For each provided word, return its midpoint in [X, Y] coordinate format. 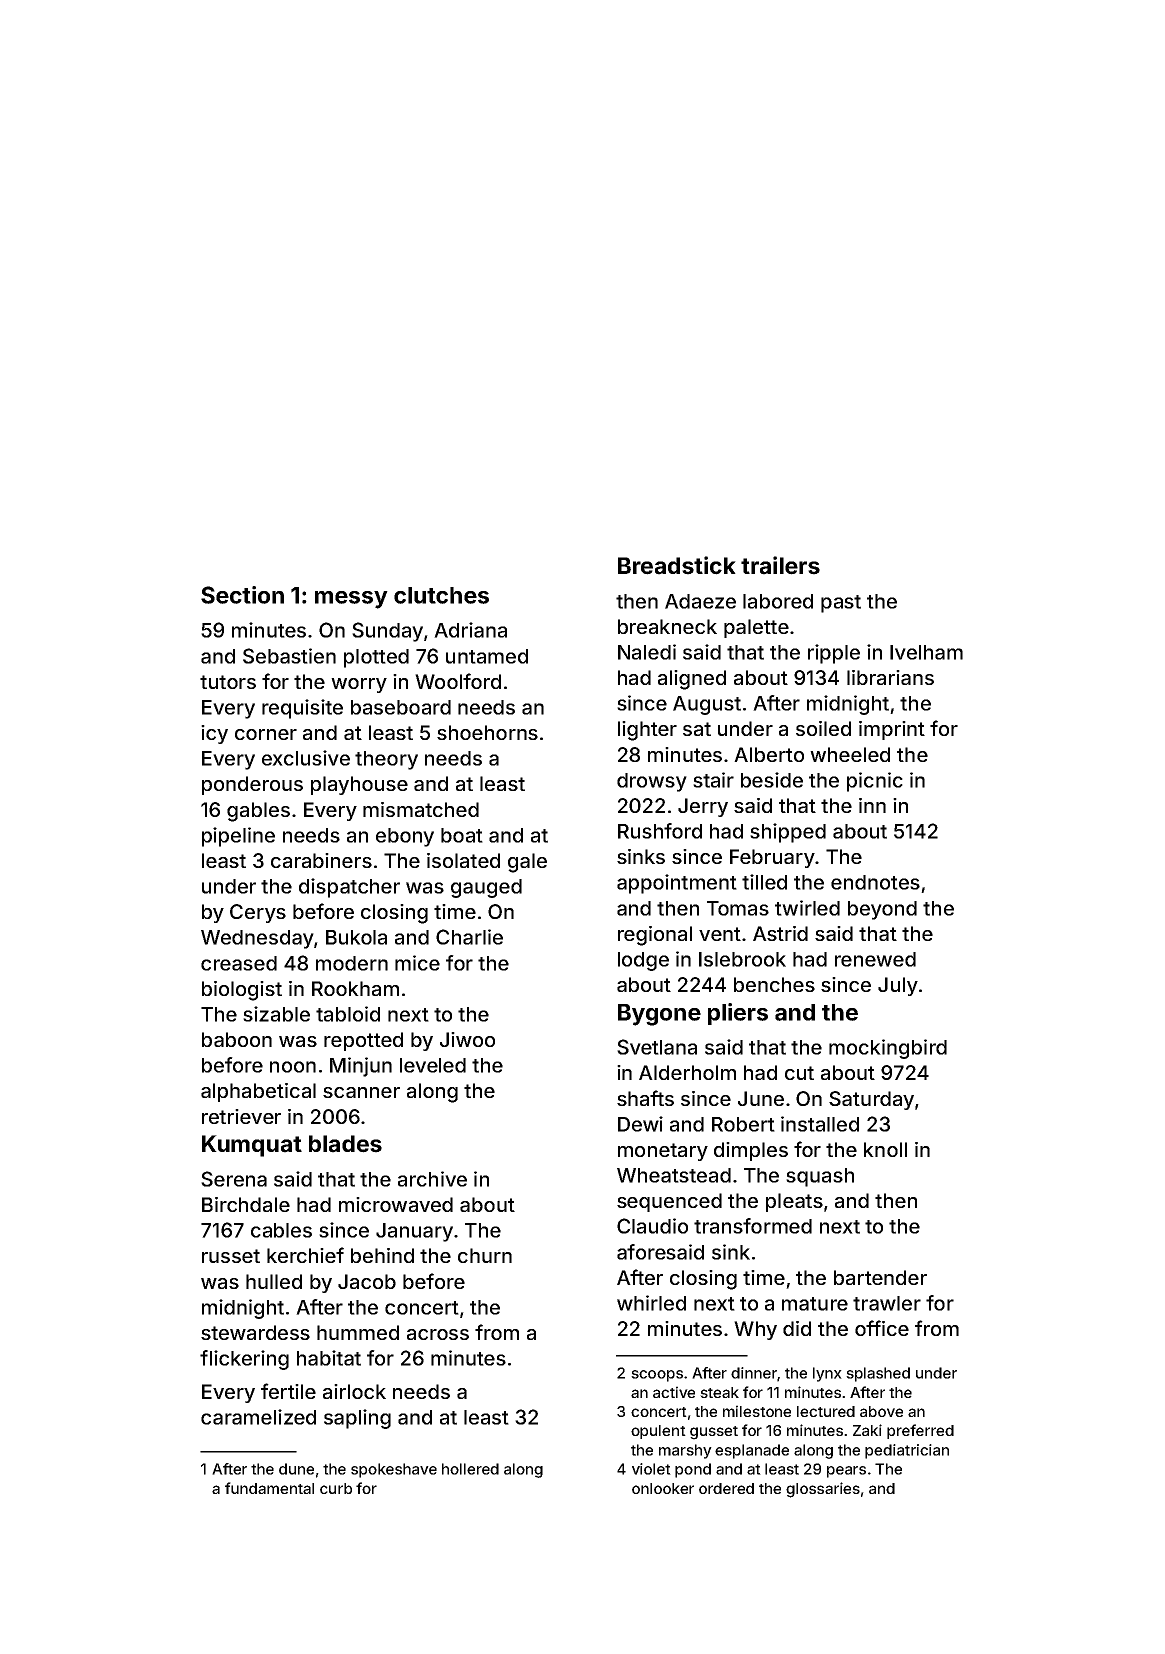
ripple [834, 654]
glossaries [823, 1490]
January [414, 1232]
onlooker [663, 1488]
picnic [875, 782]
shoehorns [487, 732]
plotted [376, 658]
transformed [753, 1226]
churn [485, 1255]
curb [336, 1488]
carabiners [321, 860]
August [707, 705]
